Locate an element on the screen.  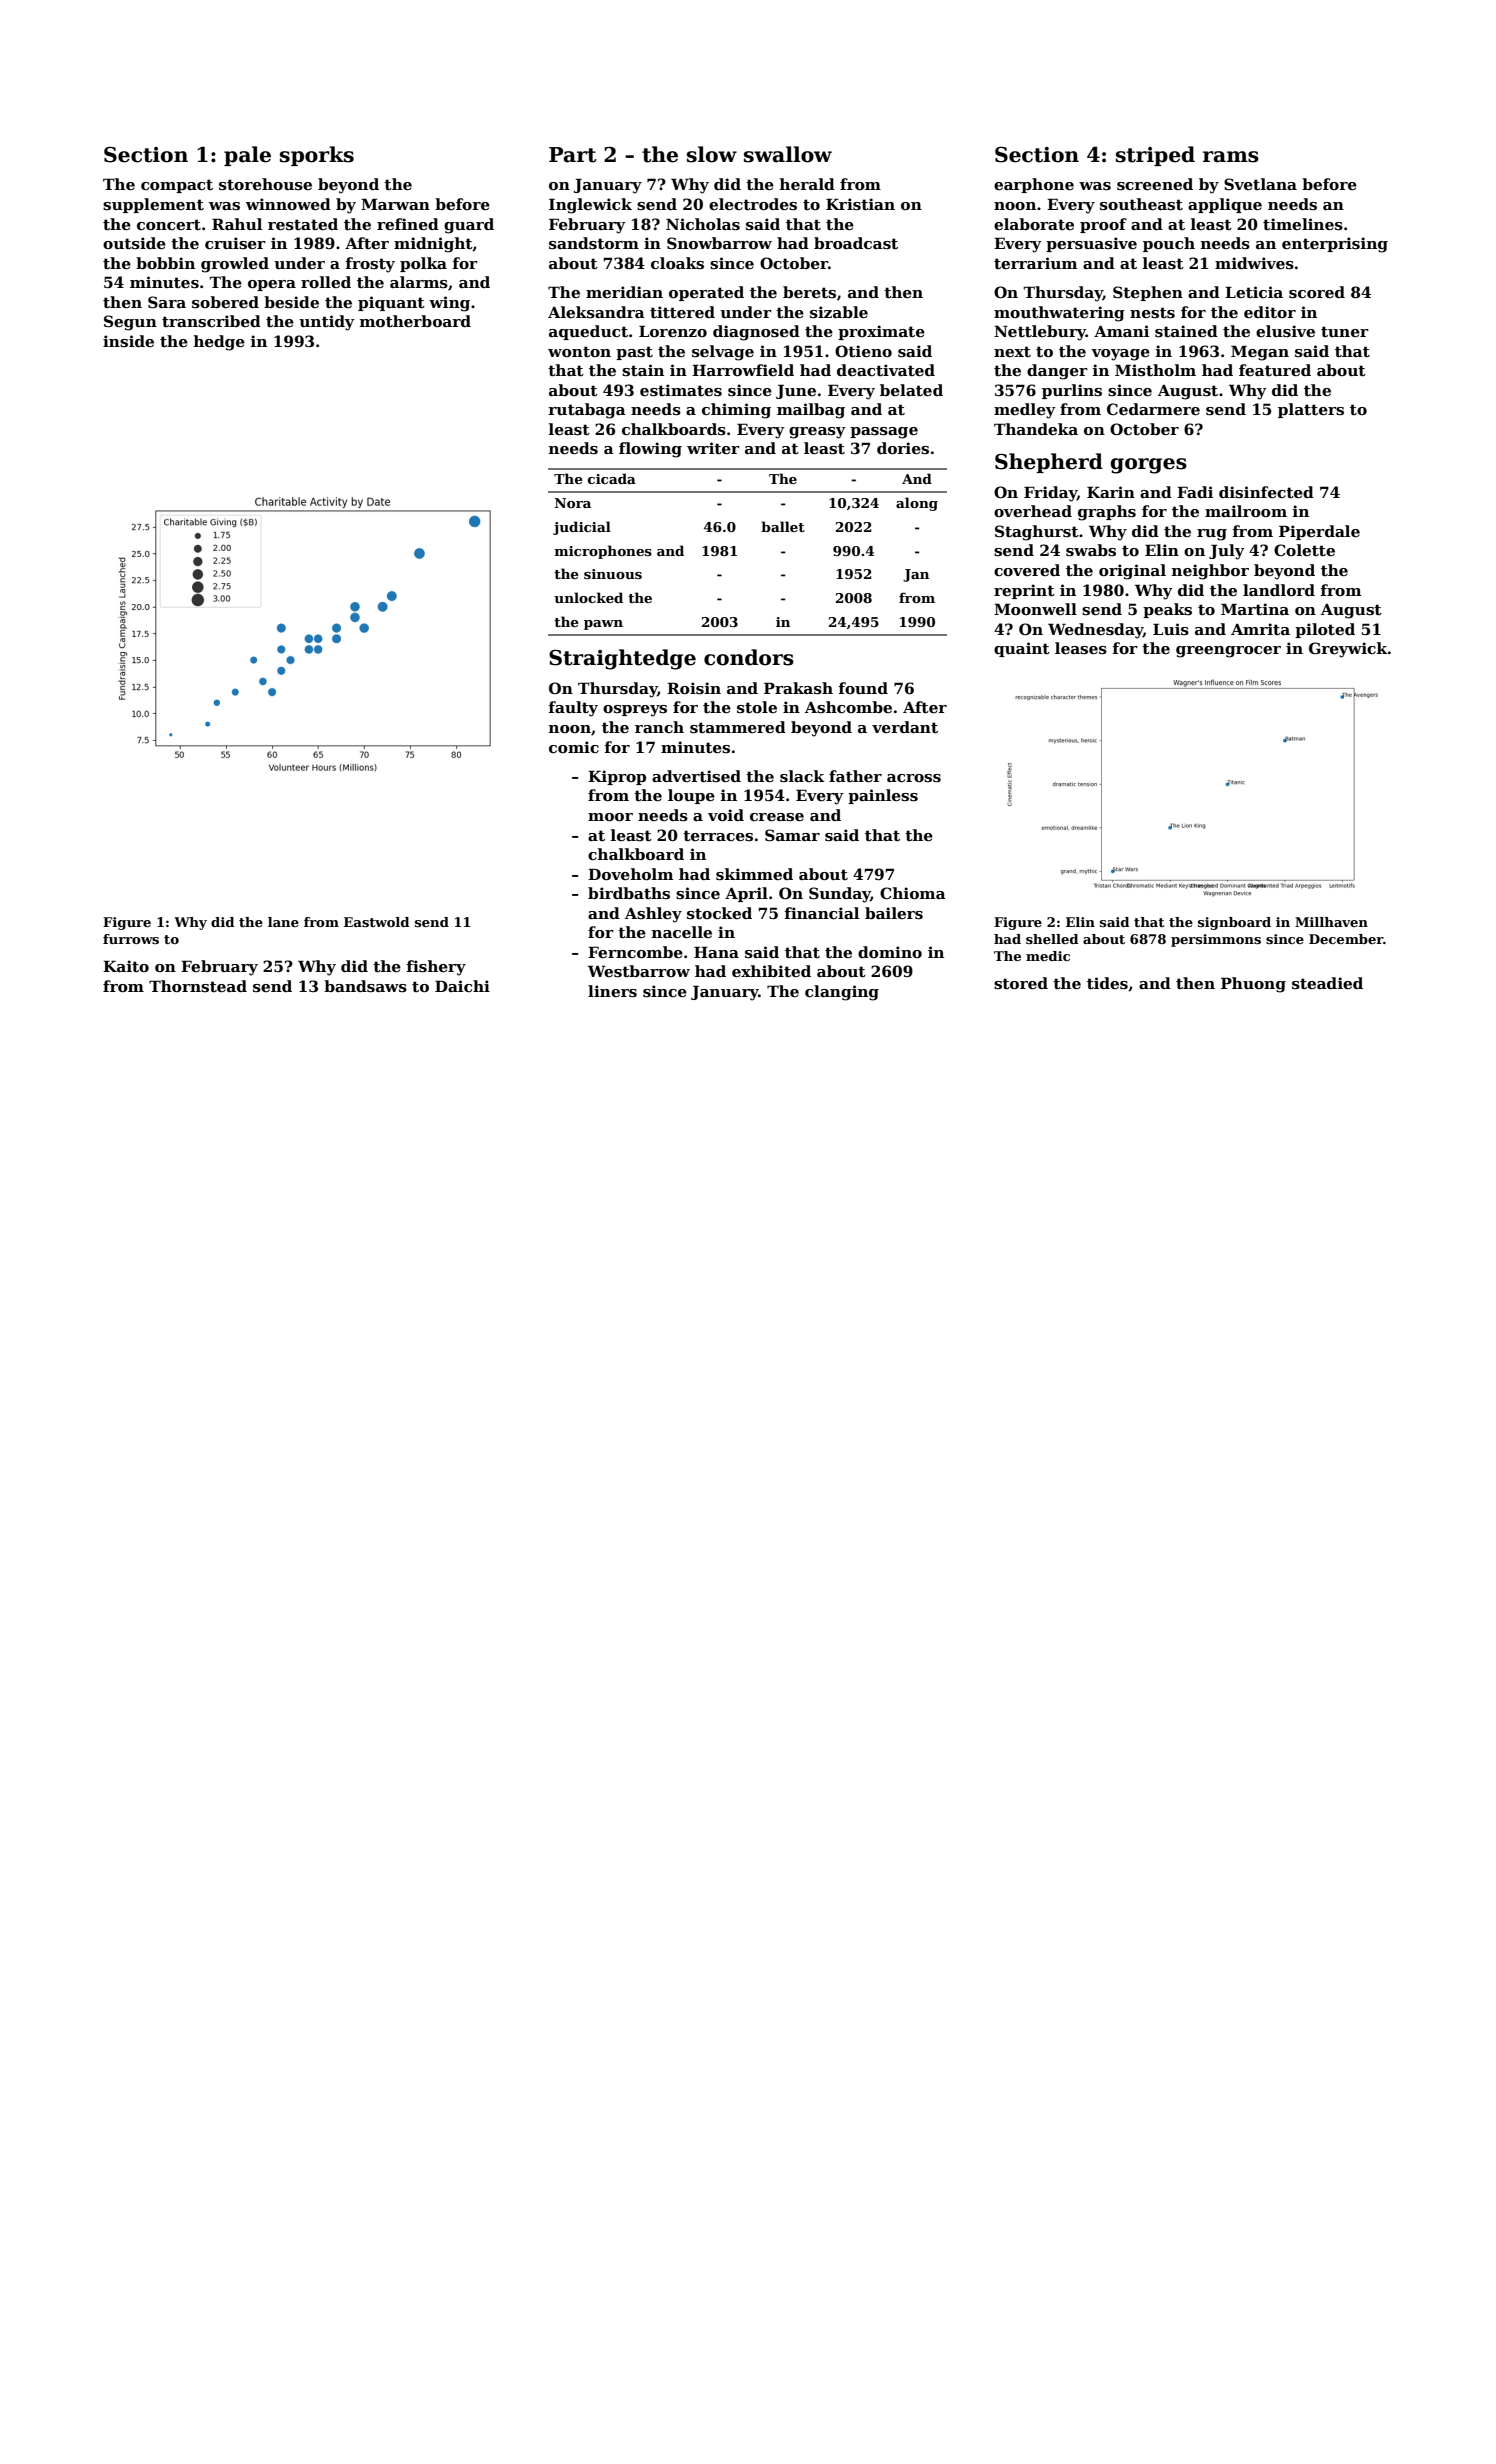
sinuous is located at coordinates (613, 574).
